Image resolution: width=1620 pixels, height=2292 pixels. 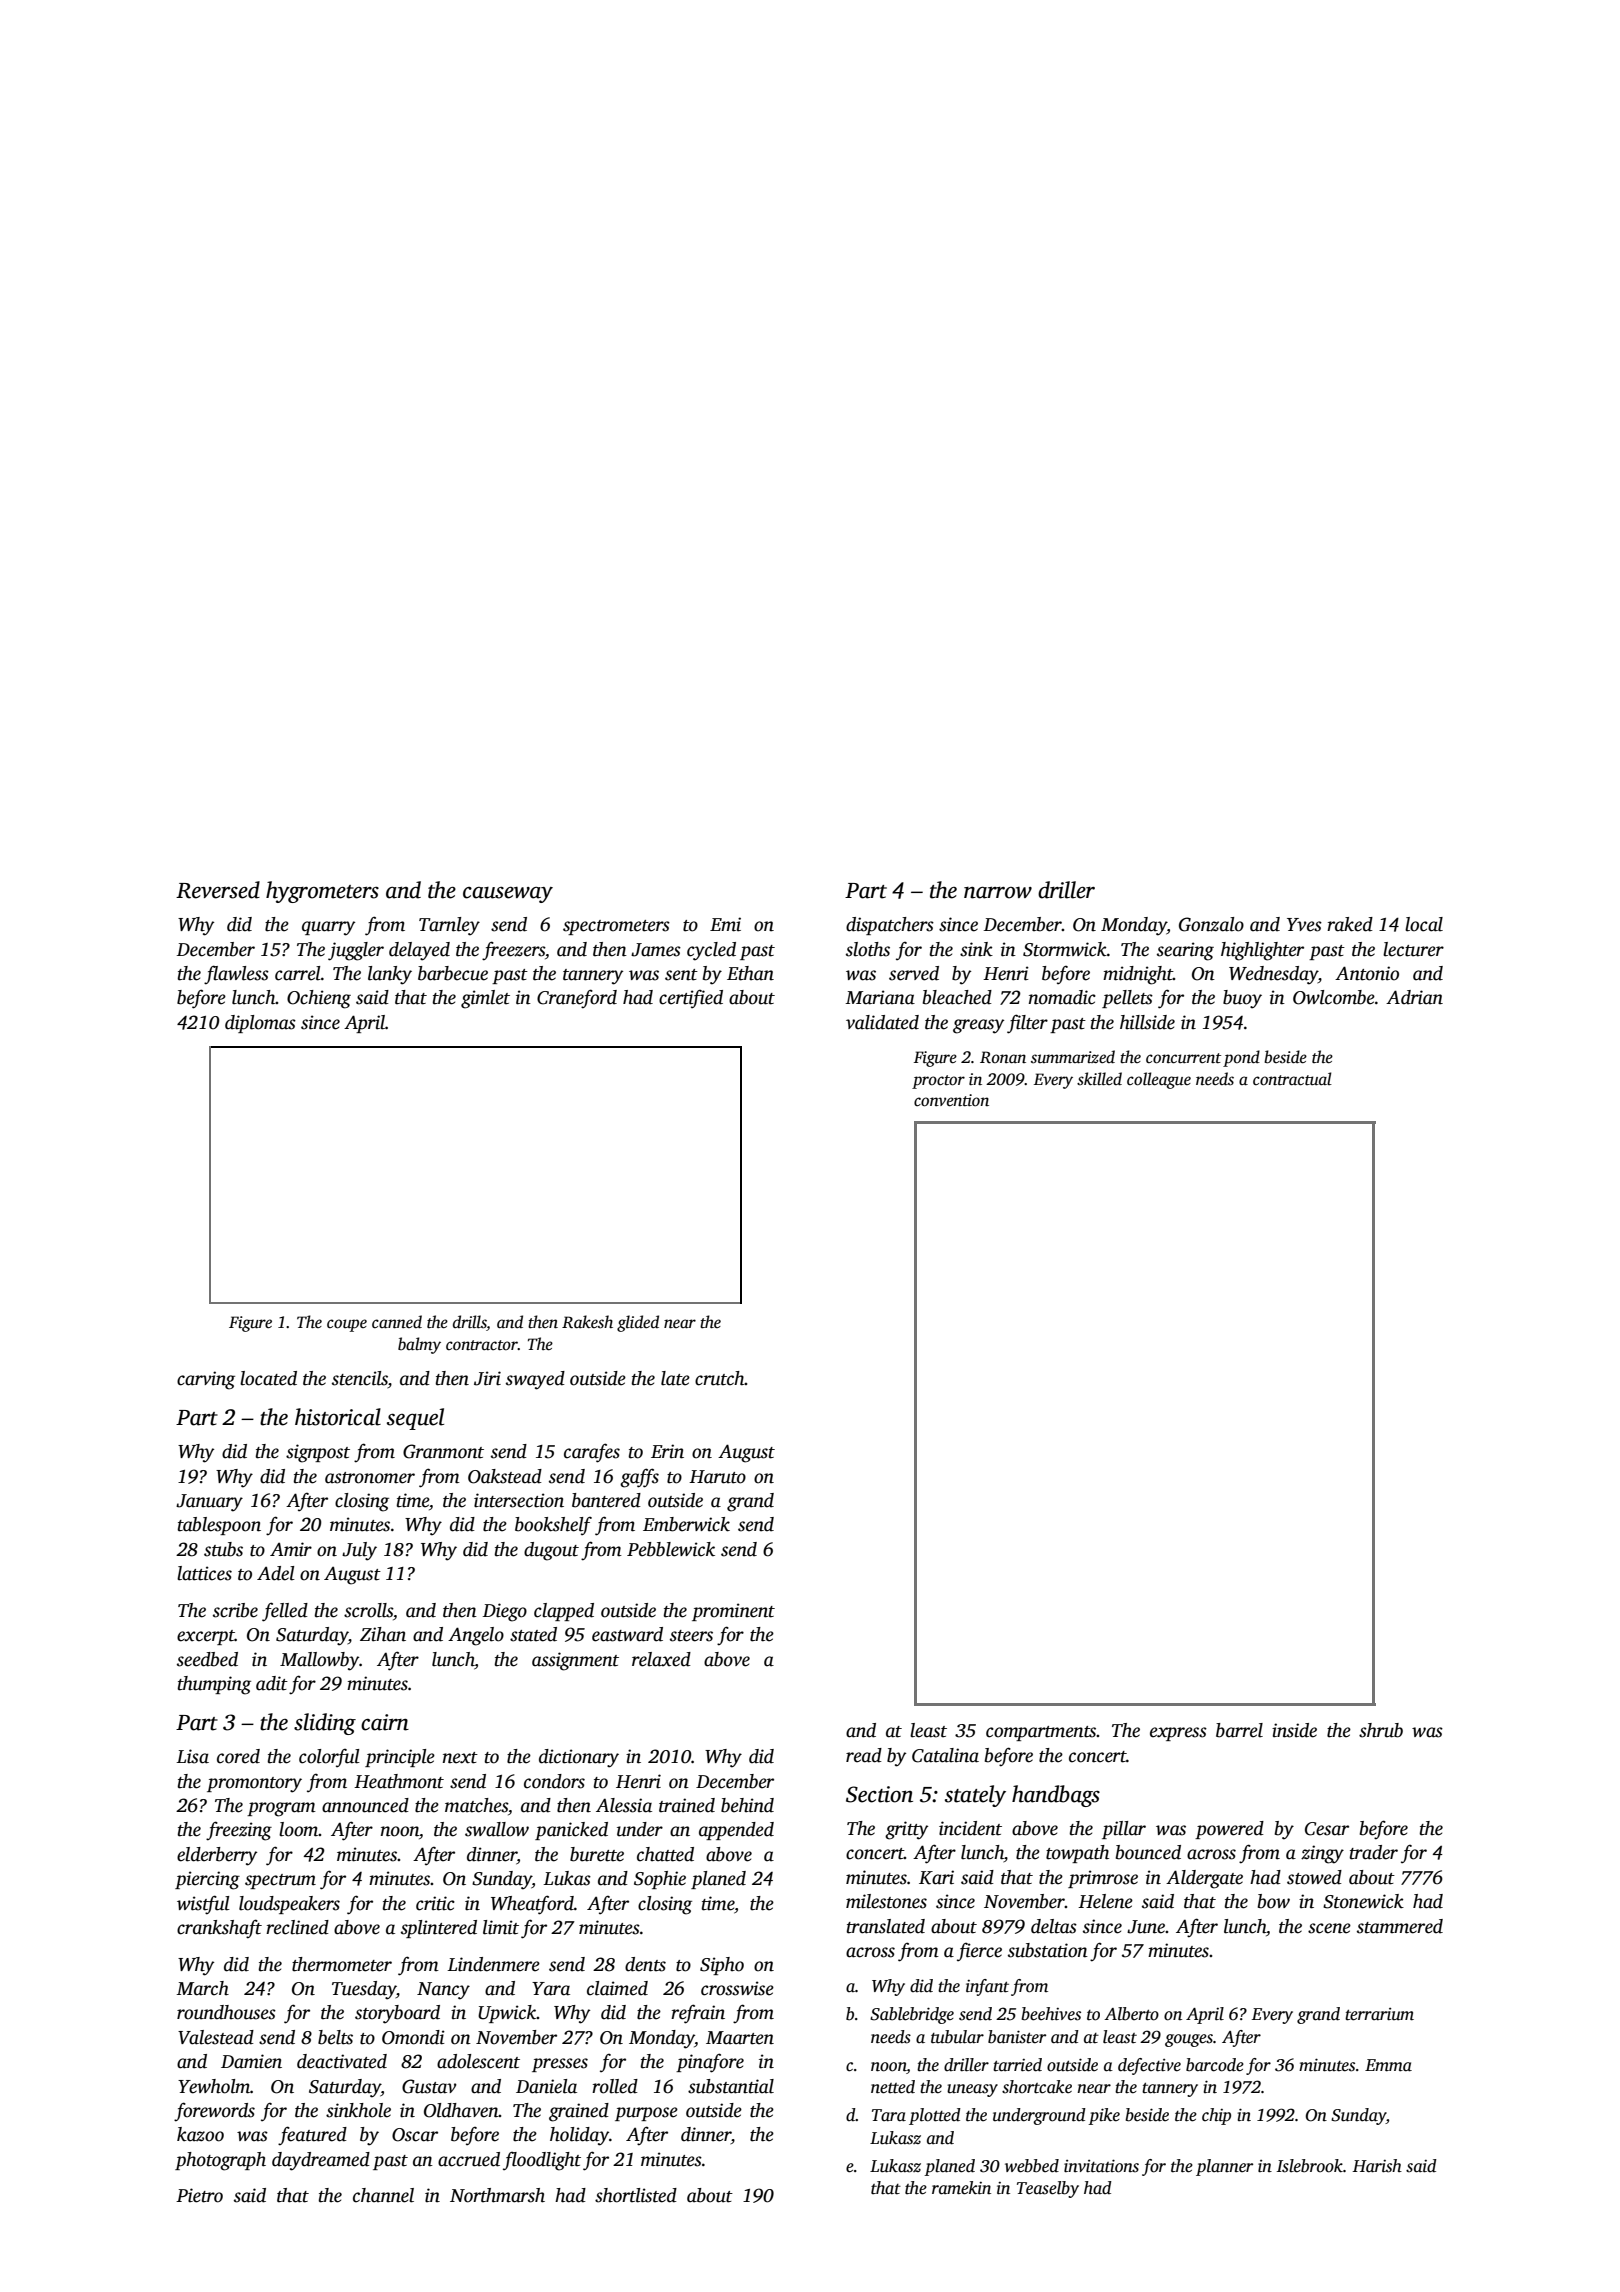 I want to click on stowed, so click(x=1314, y=1877).
